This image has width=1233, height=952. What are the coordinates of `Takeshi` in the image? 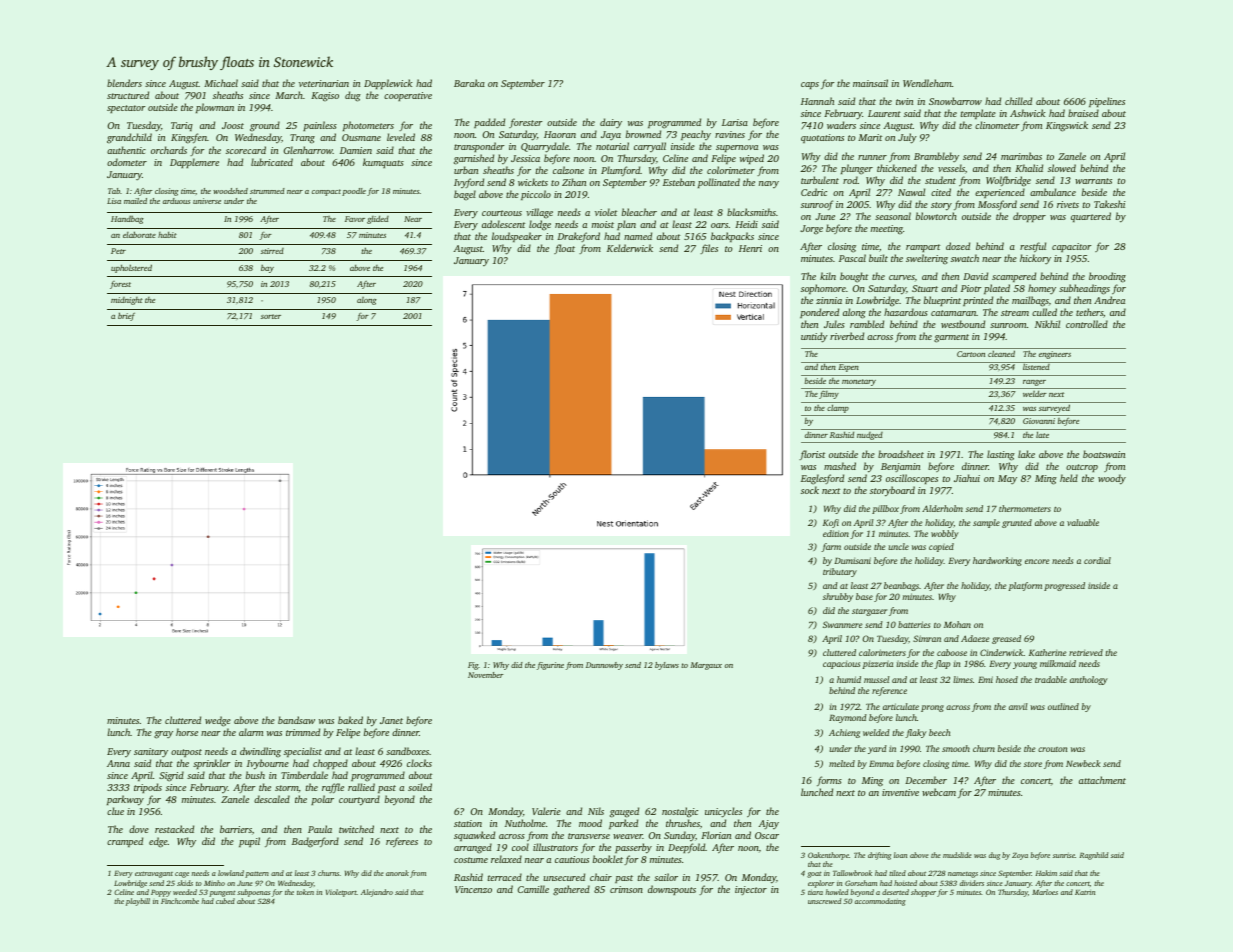 It's located at (1110, 204).
